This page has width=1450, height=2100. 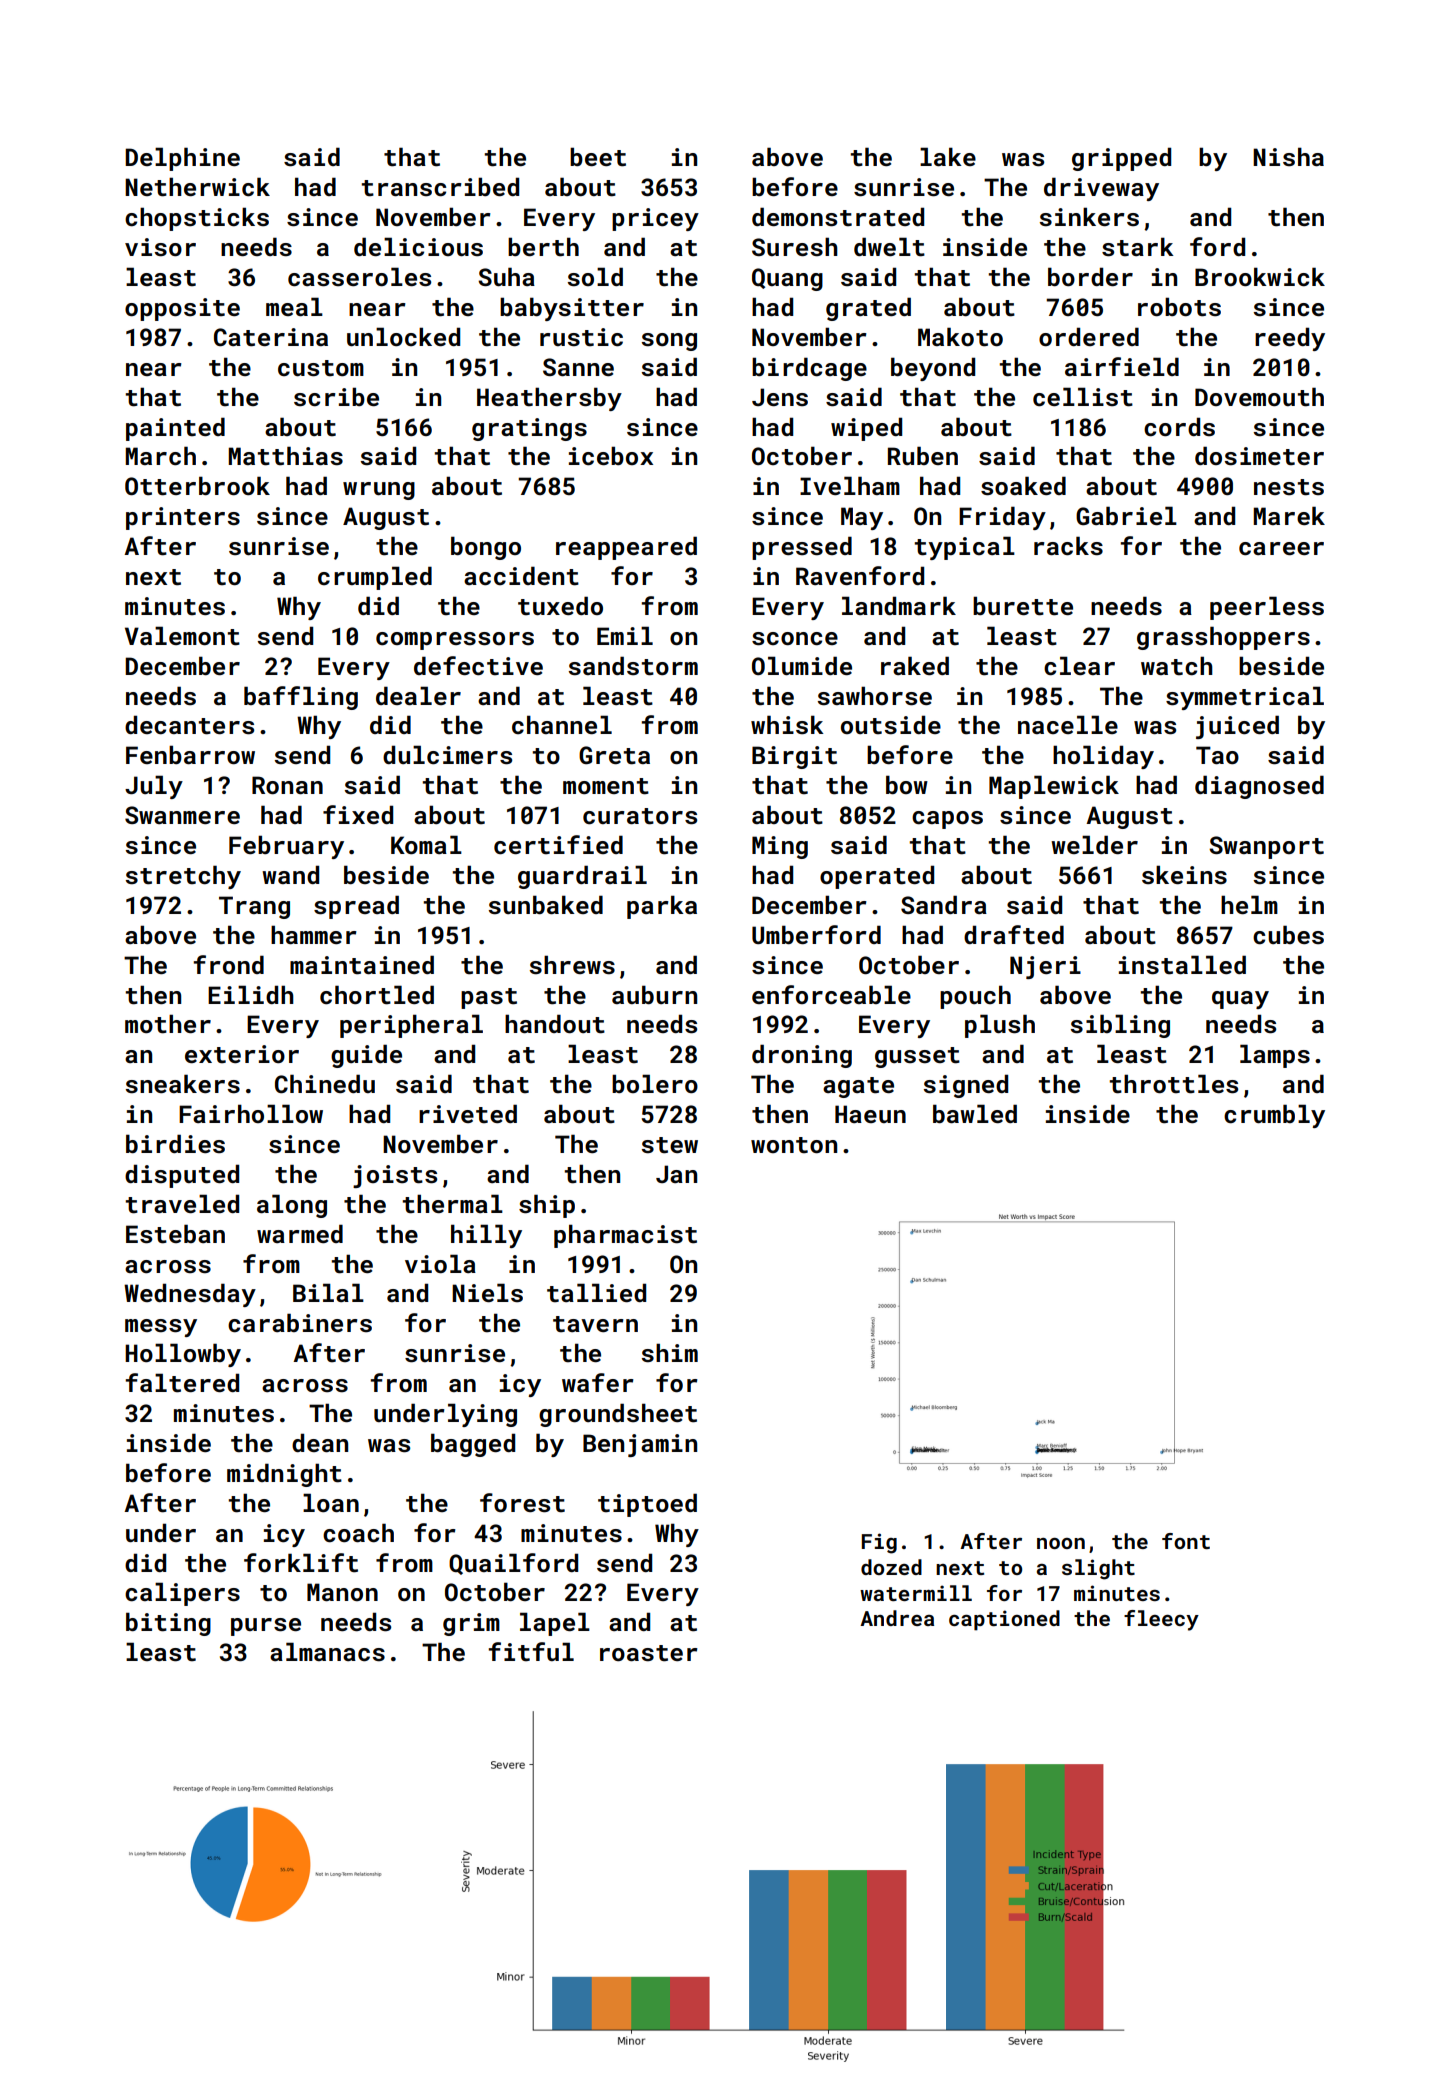 What do you see at coordinates (670, 1353) in the page?
I see `shim` at bounding box center [670, 1353].
